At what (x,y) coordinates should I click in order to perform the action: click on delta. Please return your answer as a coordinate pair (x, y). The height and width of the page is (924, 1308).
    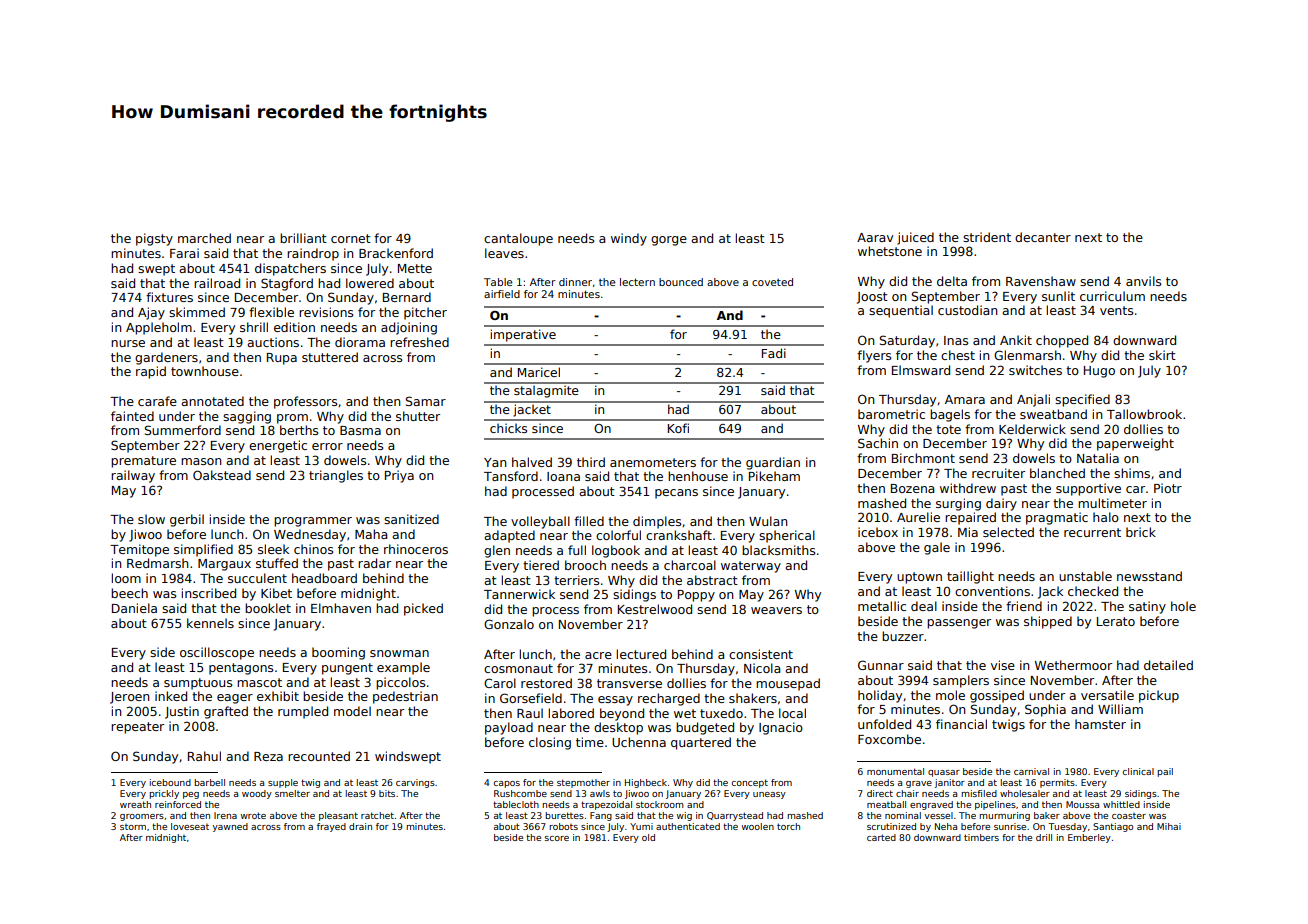
    Looking at the image, I should click on (952, 281).
